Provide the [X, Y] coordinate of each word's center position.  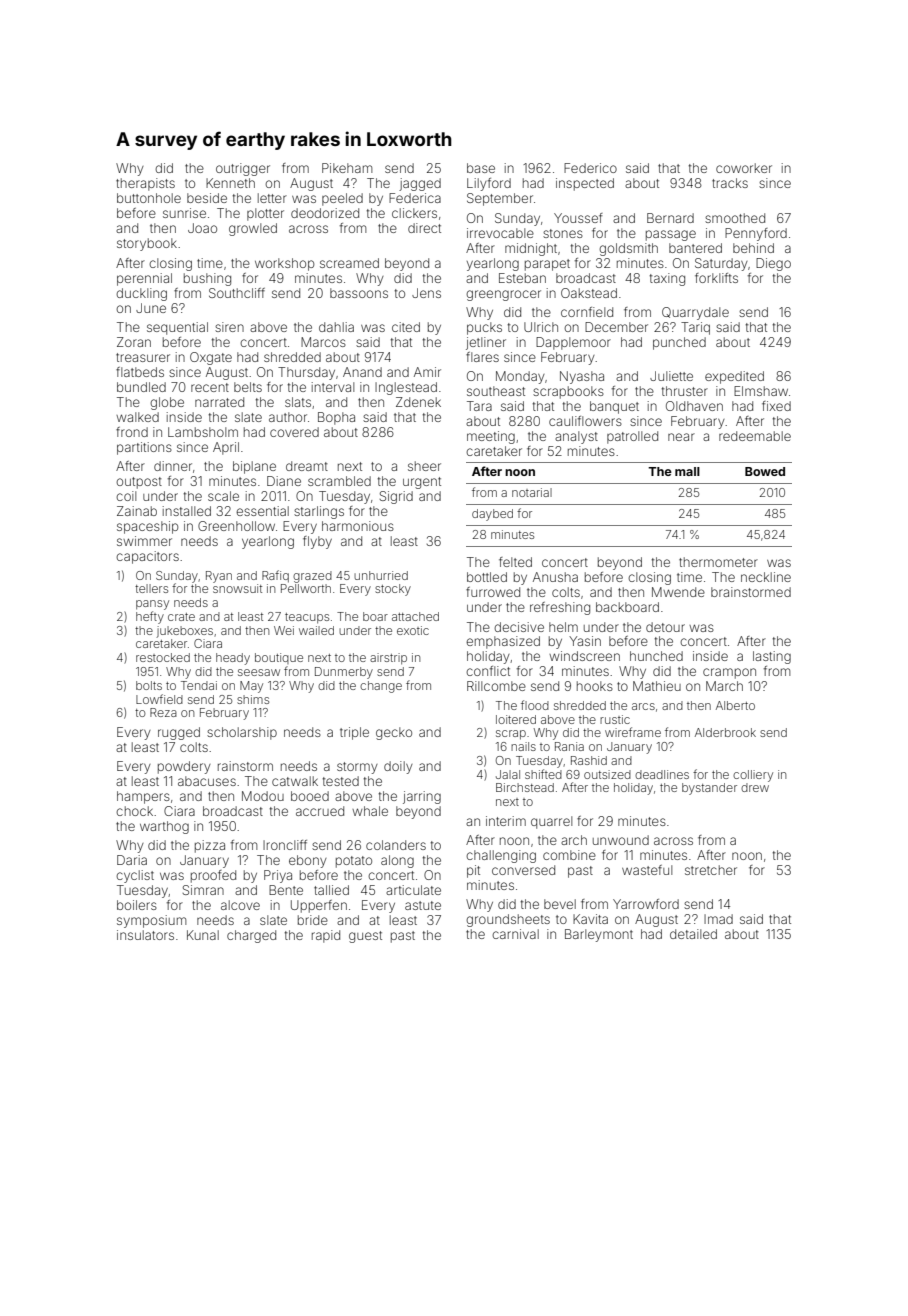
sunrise [184, 213]
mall [687, 471]
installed [187, 511]
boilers [137, 905]
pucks [484, 328]
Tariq [695, 328]
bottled [487, 577]
